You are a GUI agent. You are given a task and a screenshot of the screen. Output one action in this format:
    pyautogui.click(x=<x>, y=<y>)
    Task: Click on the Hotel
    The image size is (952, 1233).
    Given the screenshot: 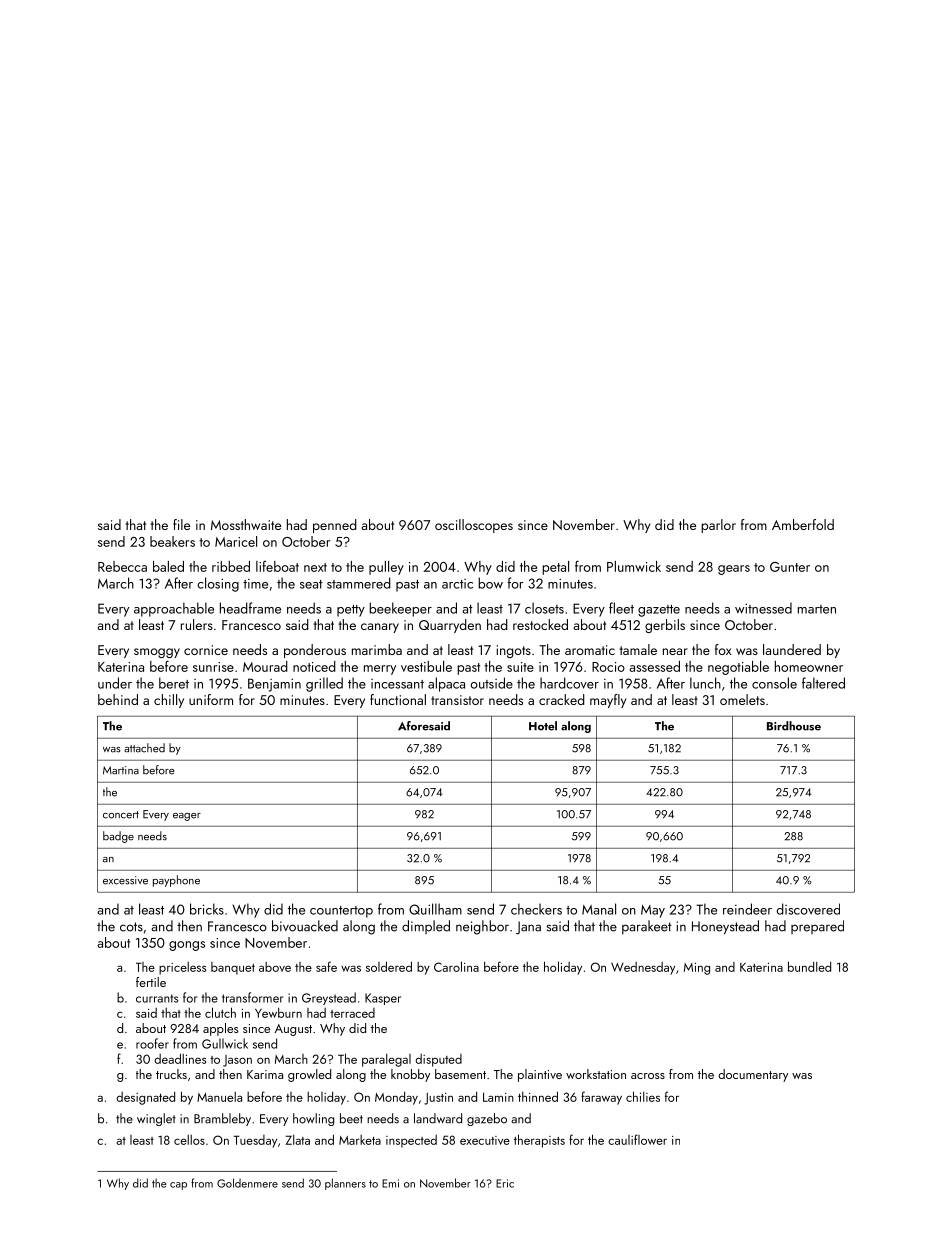 What is the action you would take?
    pyautogui.click(x=543, y=726)
